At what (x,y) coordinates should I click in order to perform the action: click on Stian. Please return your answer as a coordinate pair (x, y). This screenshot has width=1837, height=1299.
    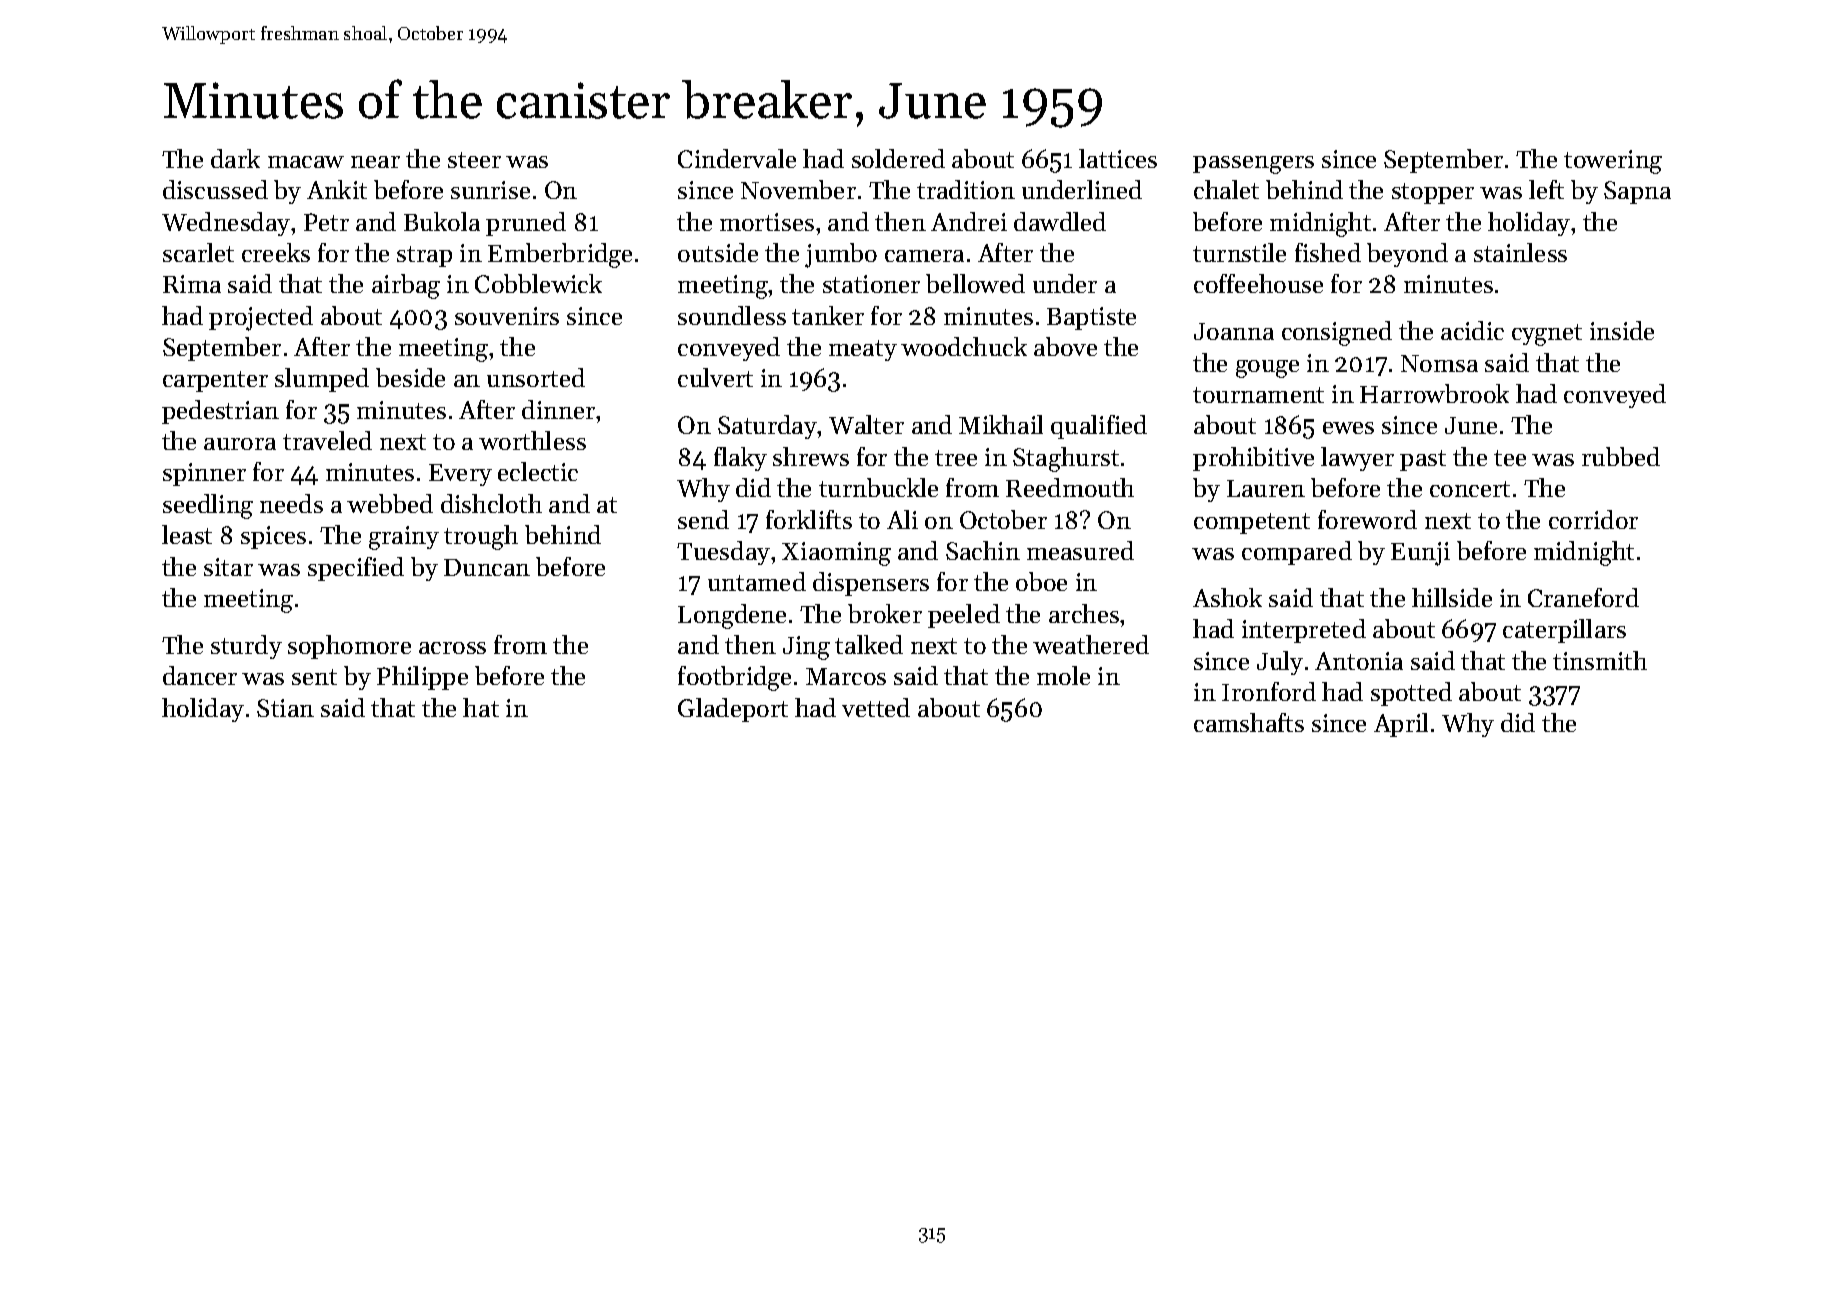
    Looking at the image, I should click on (285, 708).
